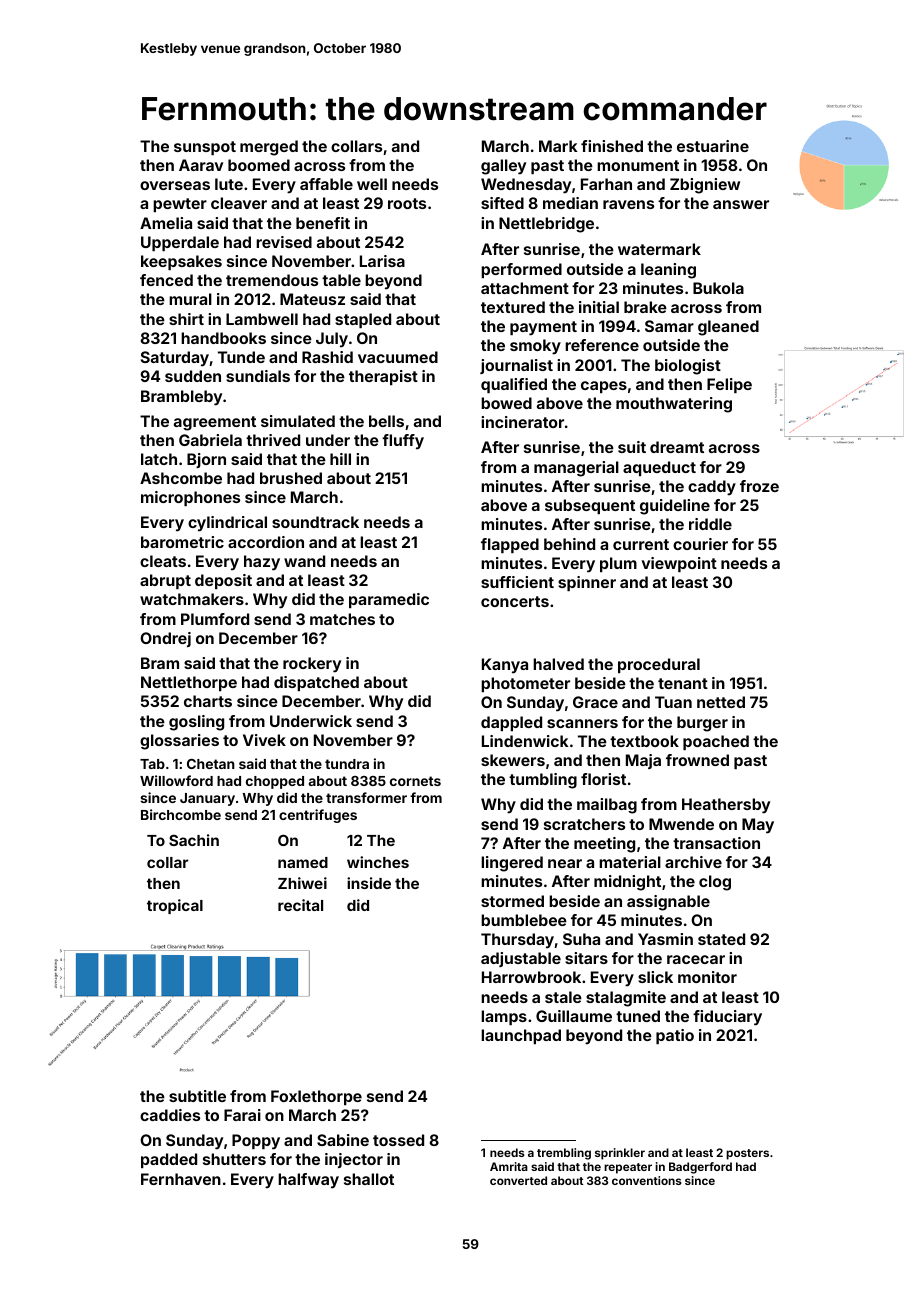  I want to click on shirt, so click(186, 319).
